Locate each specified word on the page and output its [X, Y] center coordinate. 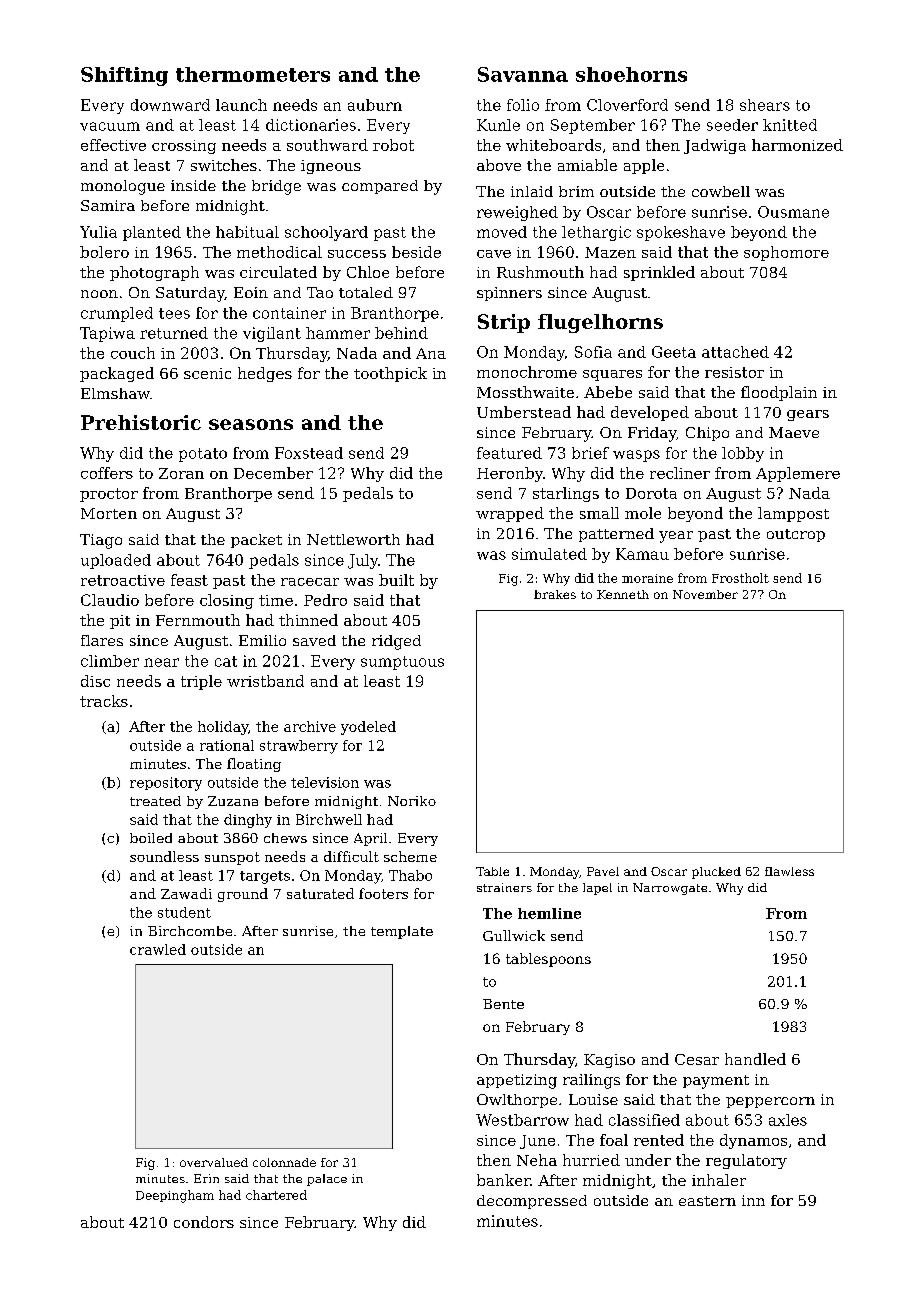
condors [204, 1222]
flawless [789, 871]
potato [203, 455]
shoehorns [631, 74]
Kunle [498, 125]
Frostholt [740, 578]
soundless [164, 856]
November [705, 594]
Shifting [124, 76]
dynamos [753, 1141]
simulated [549, 554]
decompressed [532, 1202]
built [396, 580]
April [370, 839]
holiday [223, 728]
